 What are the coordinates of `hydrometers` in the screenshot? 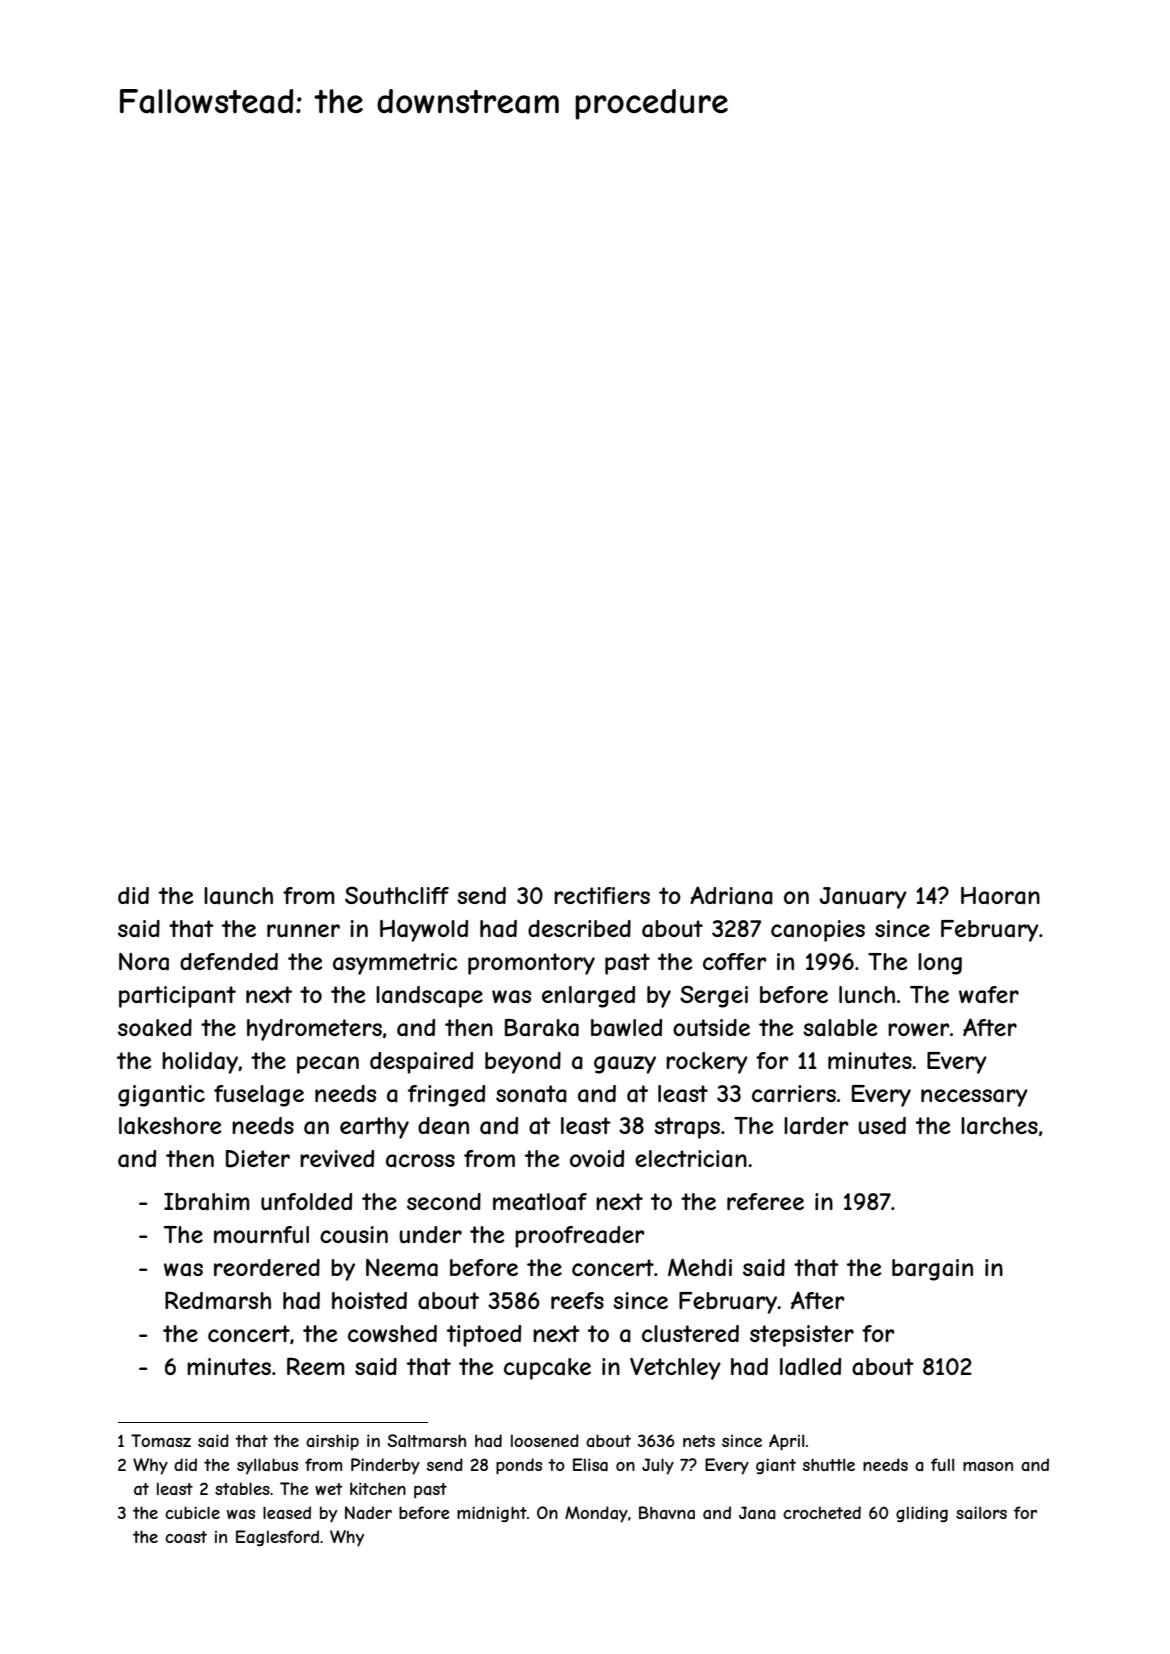 It's located at (314, 1030).
